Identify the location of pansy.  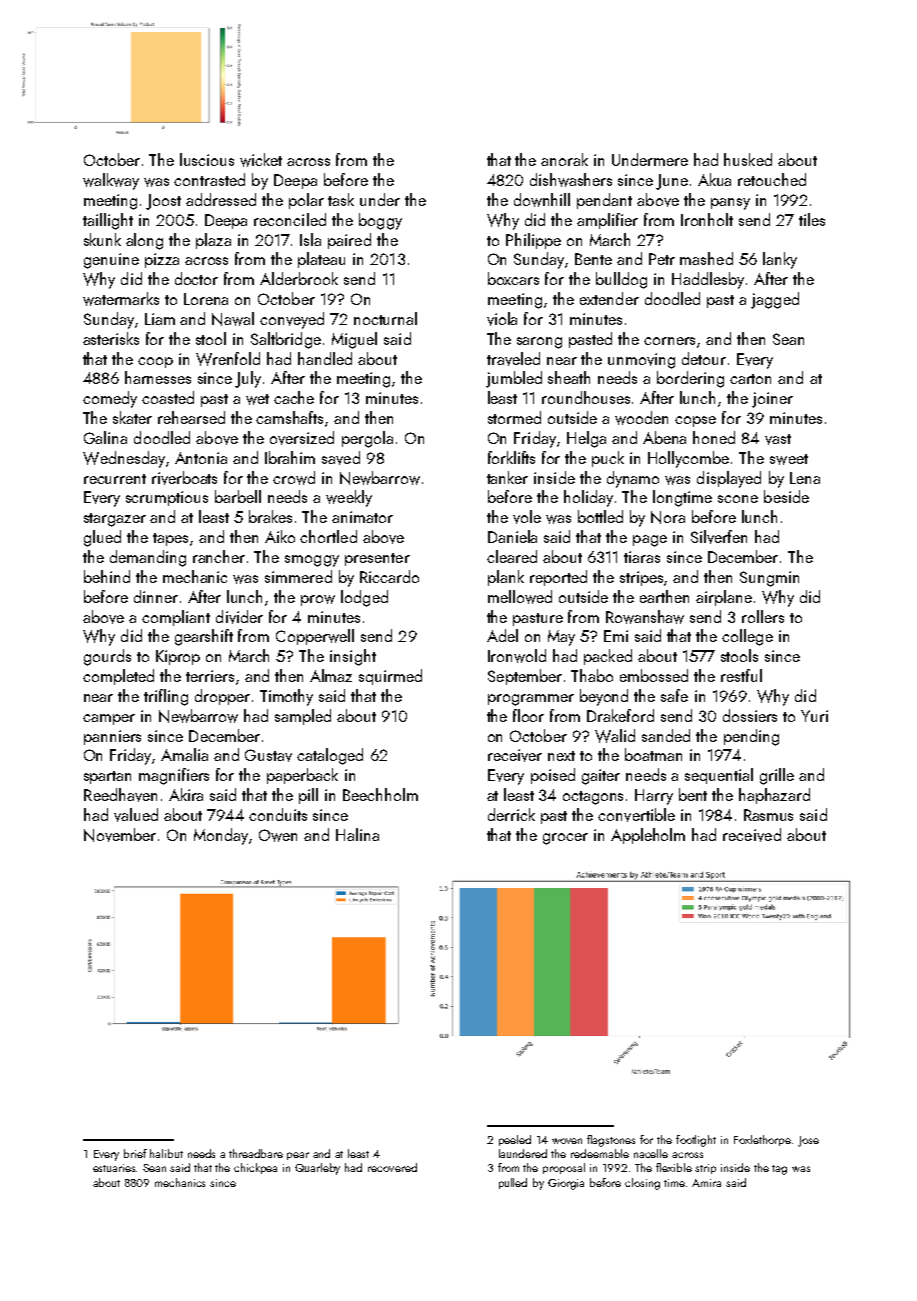
(730, 204).
